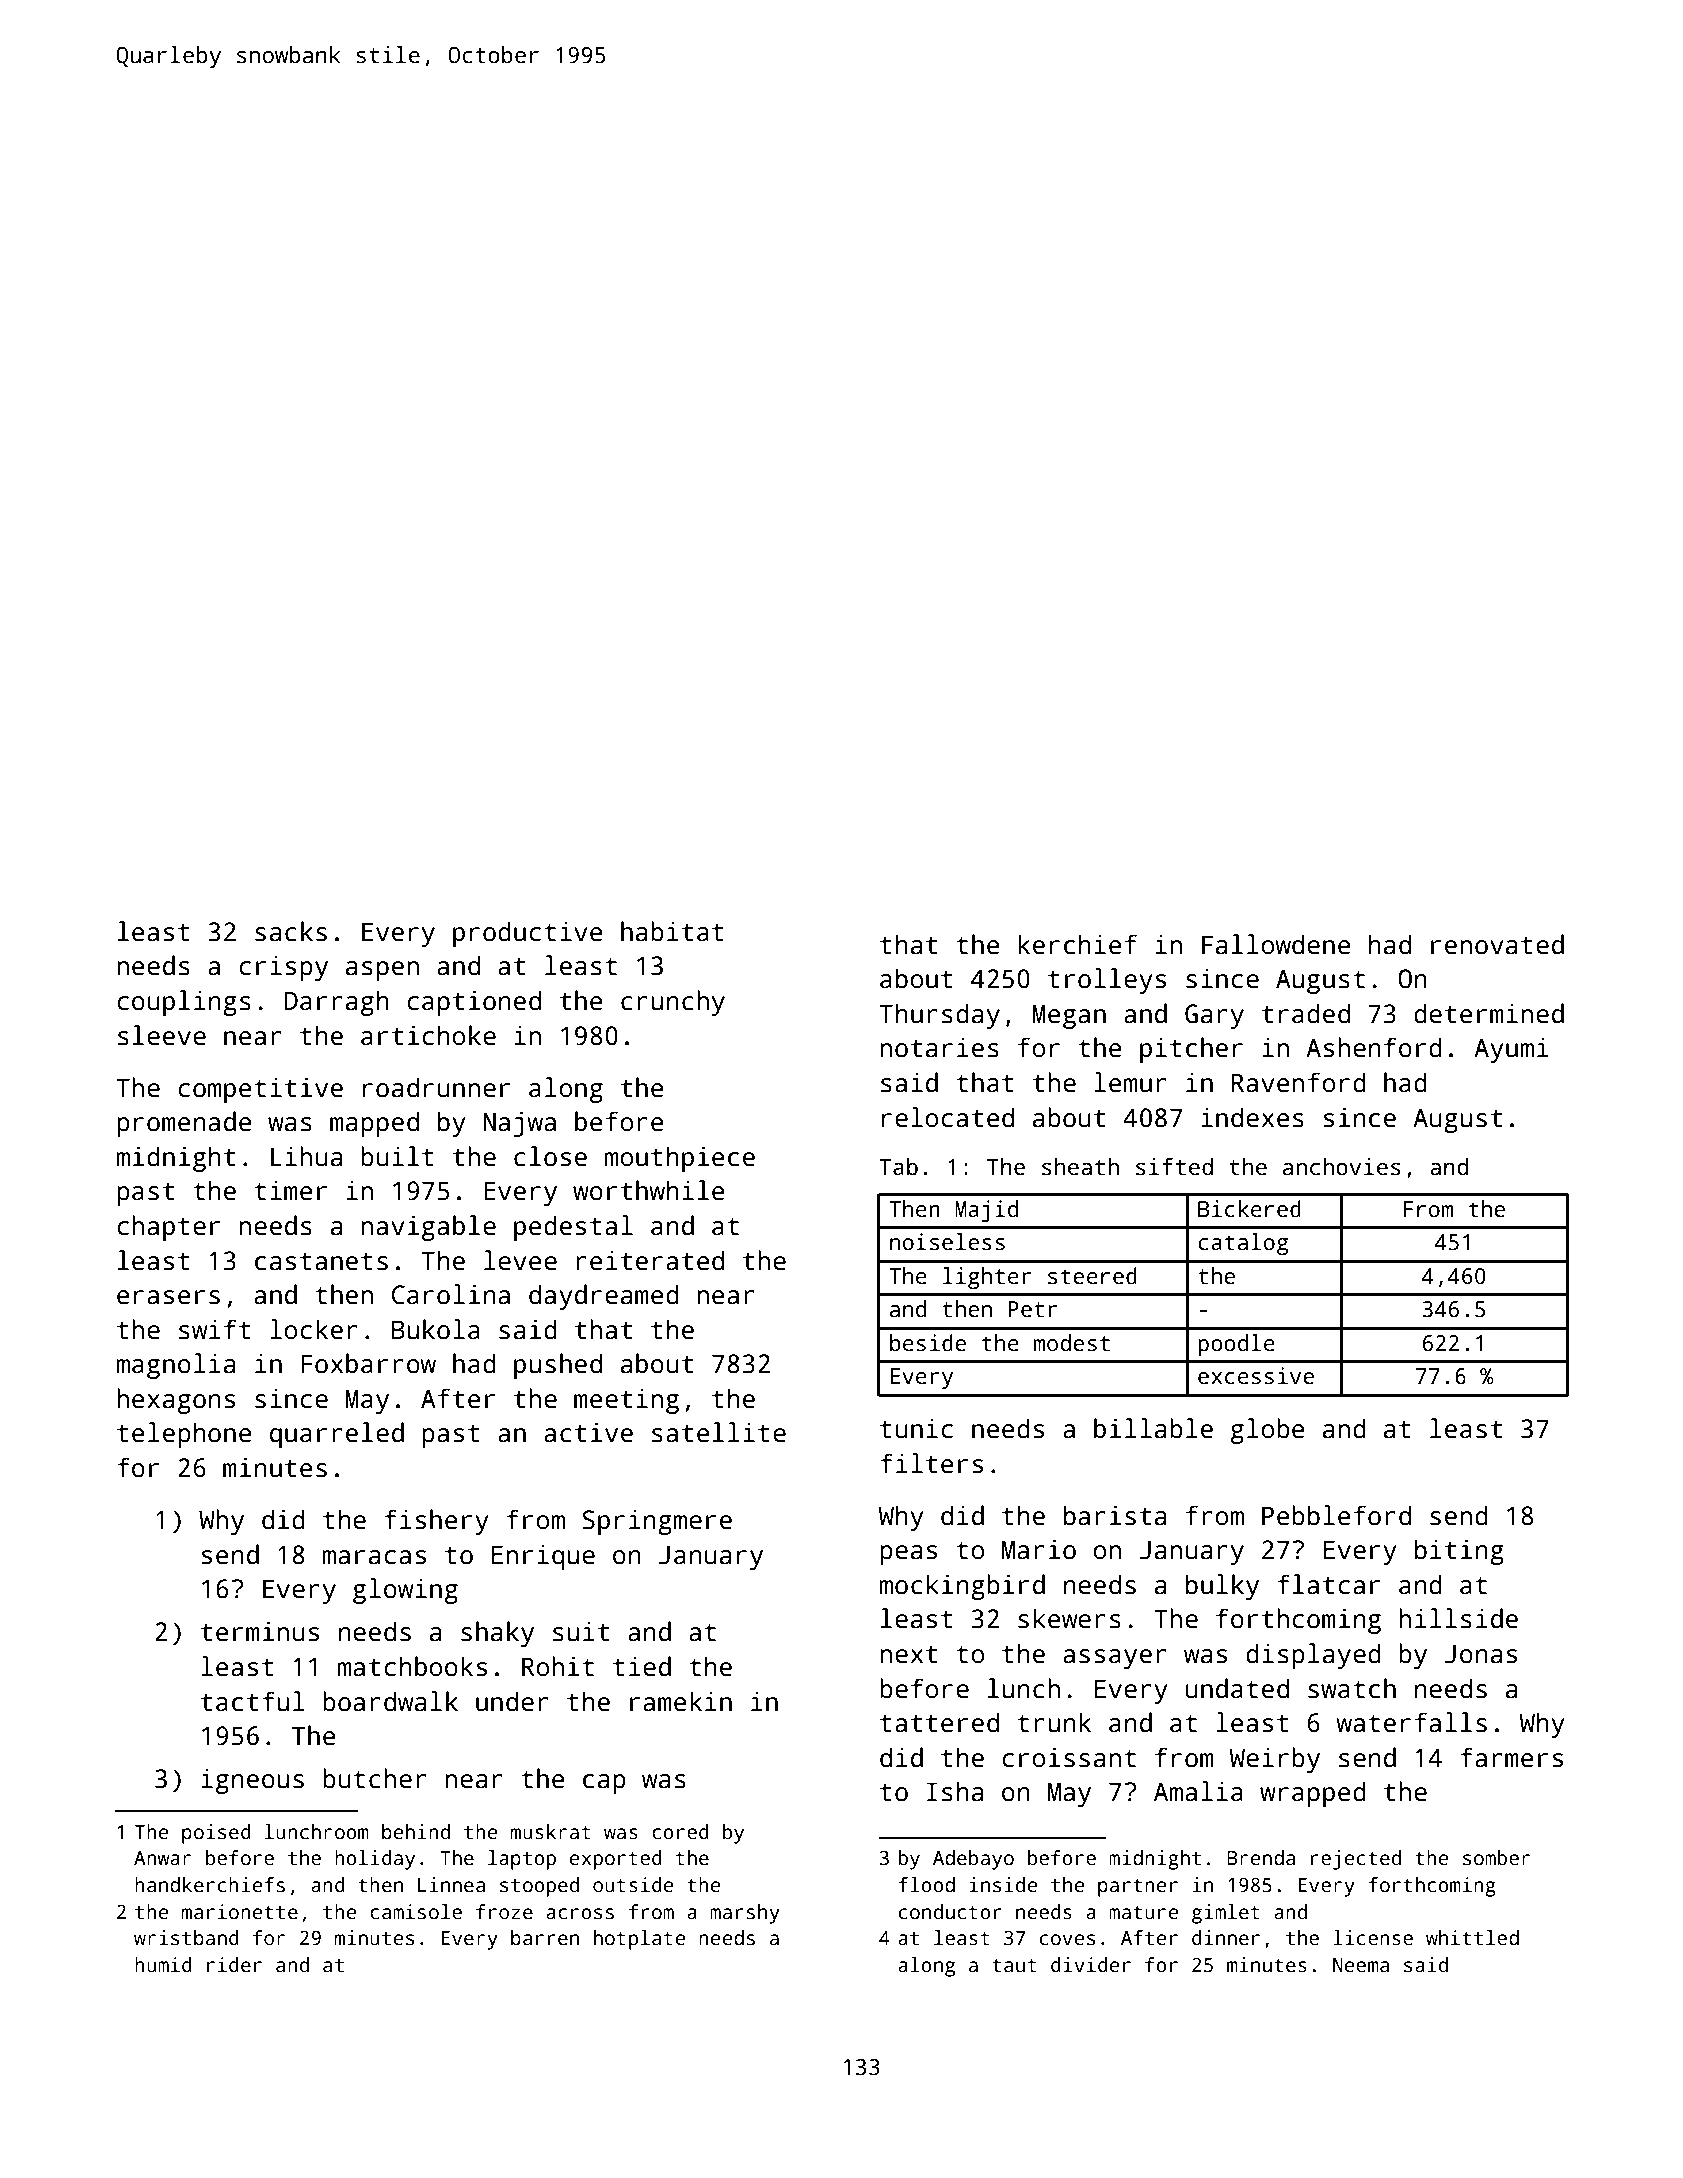  Describe the element at coordinates (1481, 1654) in the screenshot. I see `Jonas` at that location.
